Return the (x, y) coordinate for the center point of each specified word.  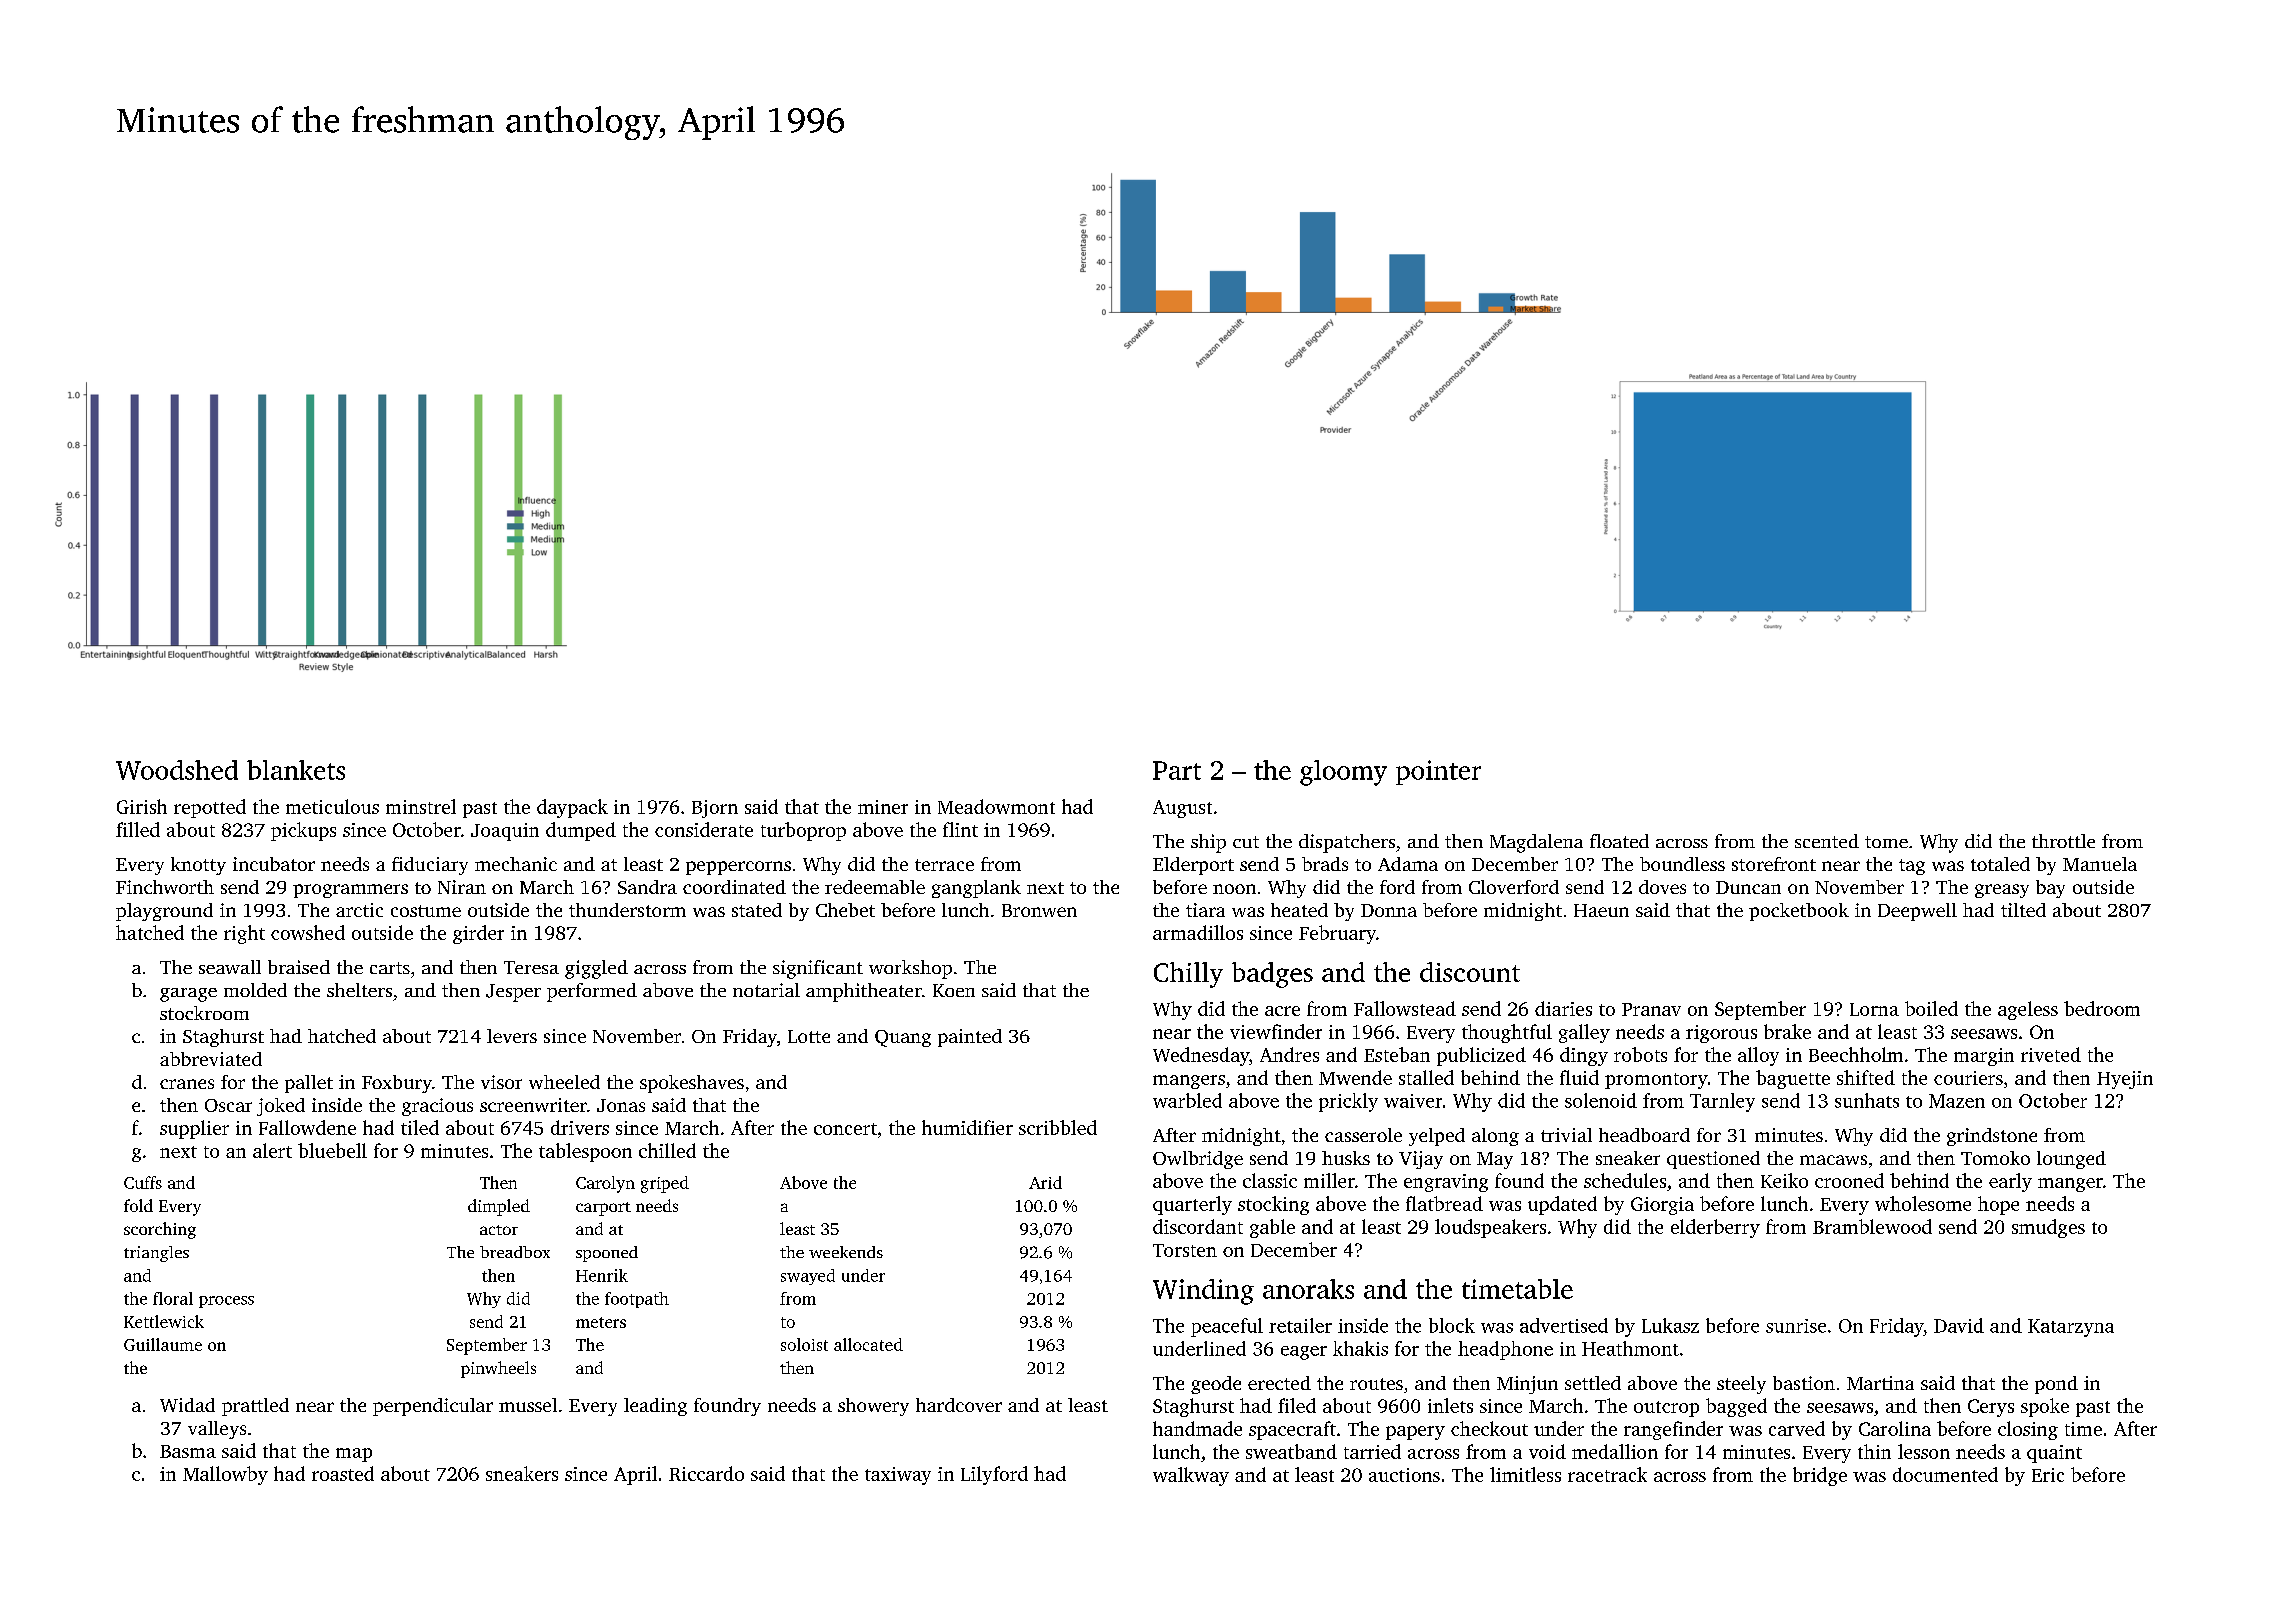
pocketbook (1799, 912)
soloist (804, 1344)
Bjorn (715, 809)
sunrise (1796, 1326)
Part (1177, 770)
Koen (954, 990)
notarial (766, 990)
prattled (255, 1407)
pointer (1438, 772)
